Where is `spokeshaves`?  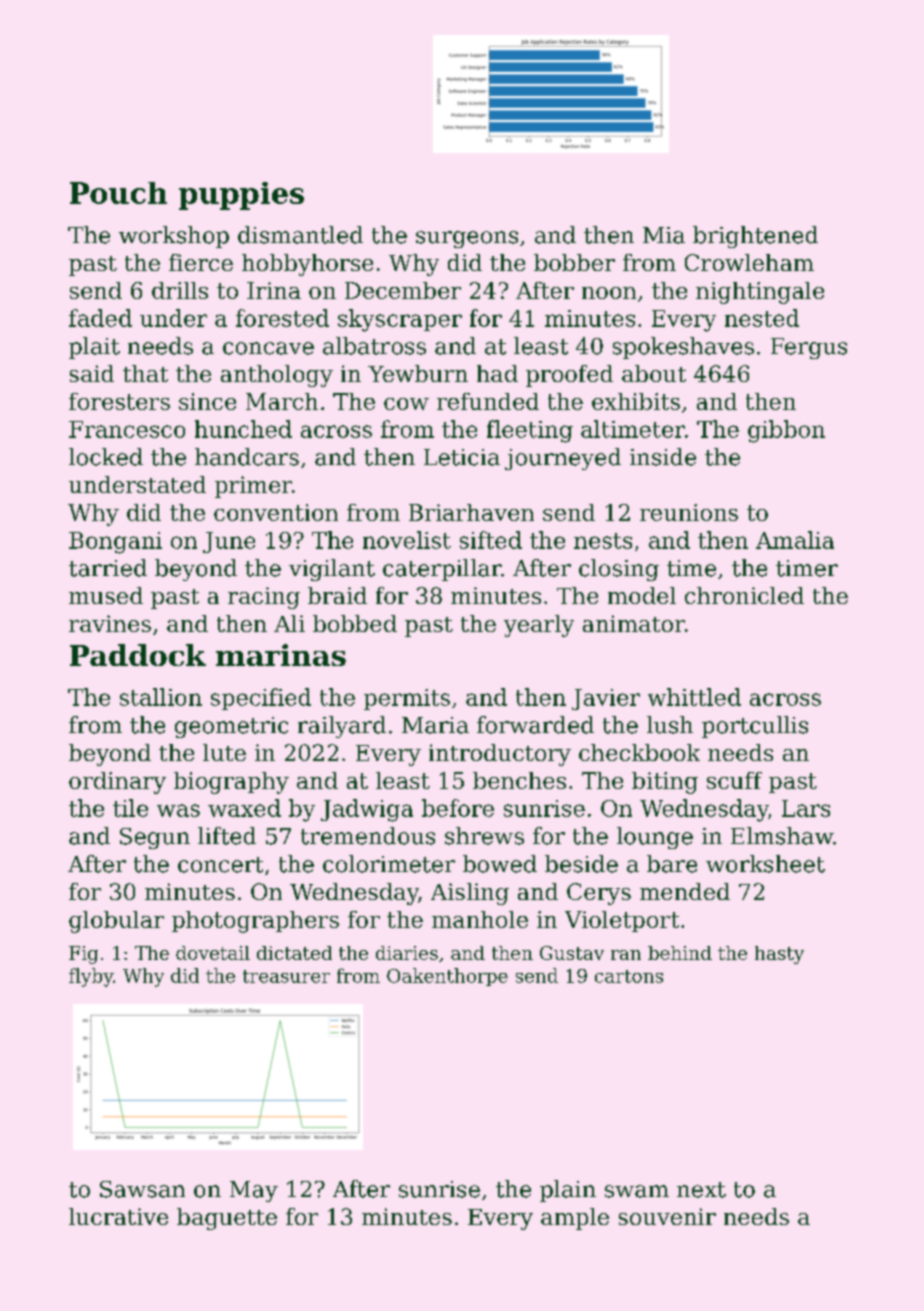
spokeshaves is located at coordinates (683, 348).
